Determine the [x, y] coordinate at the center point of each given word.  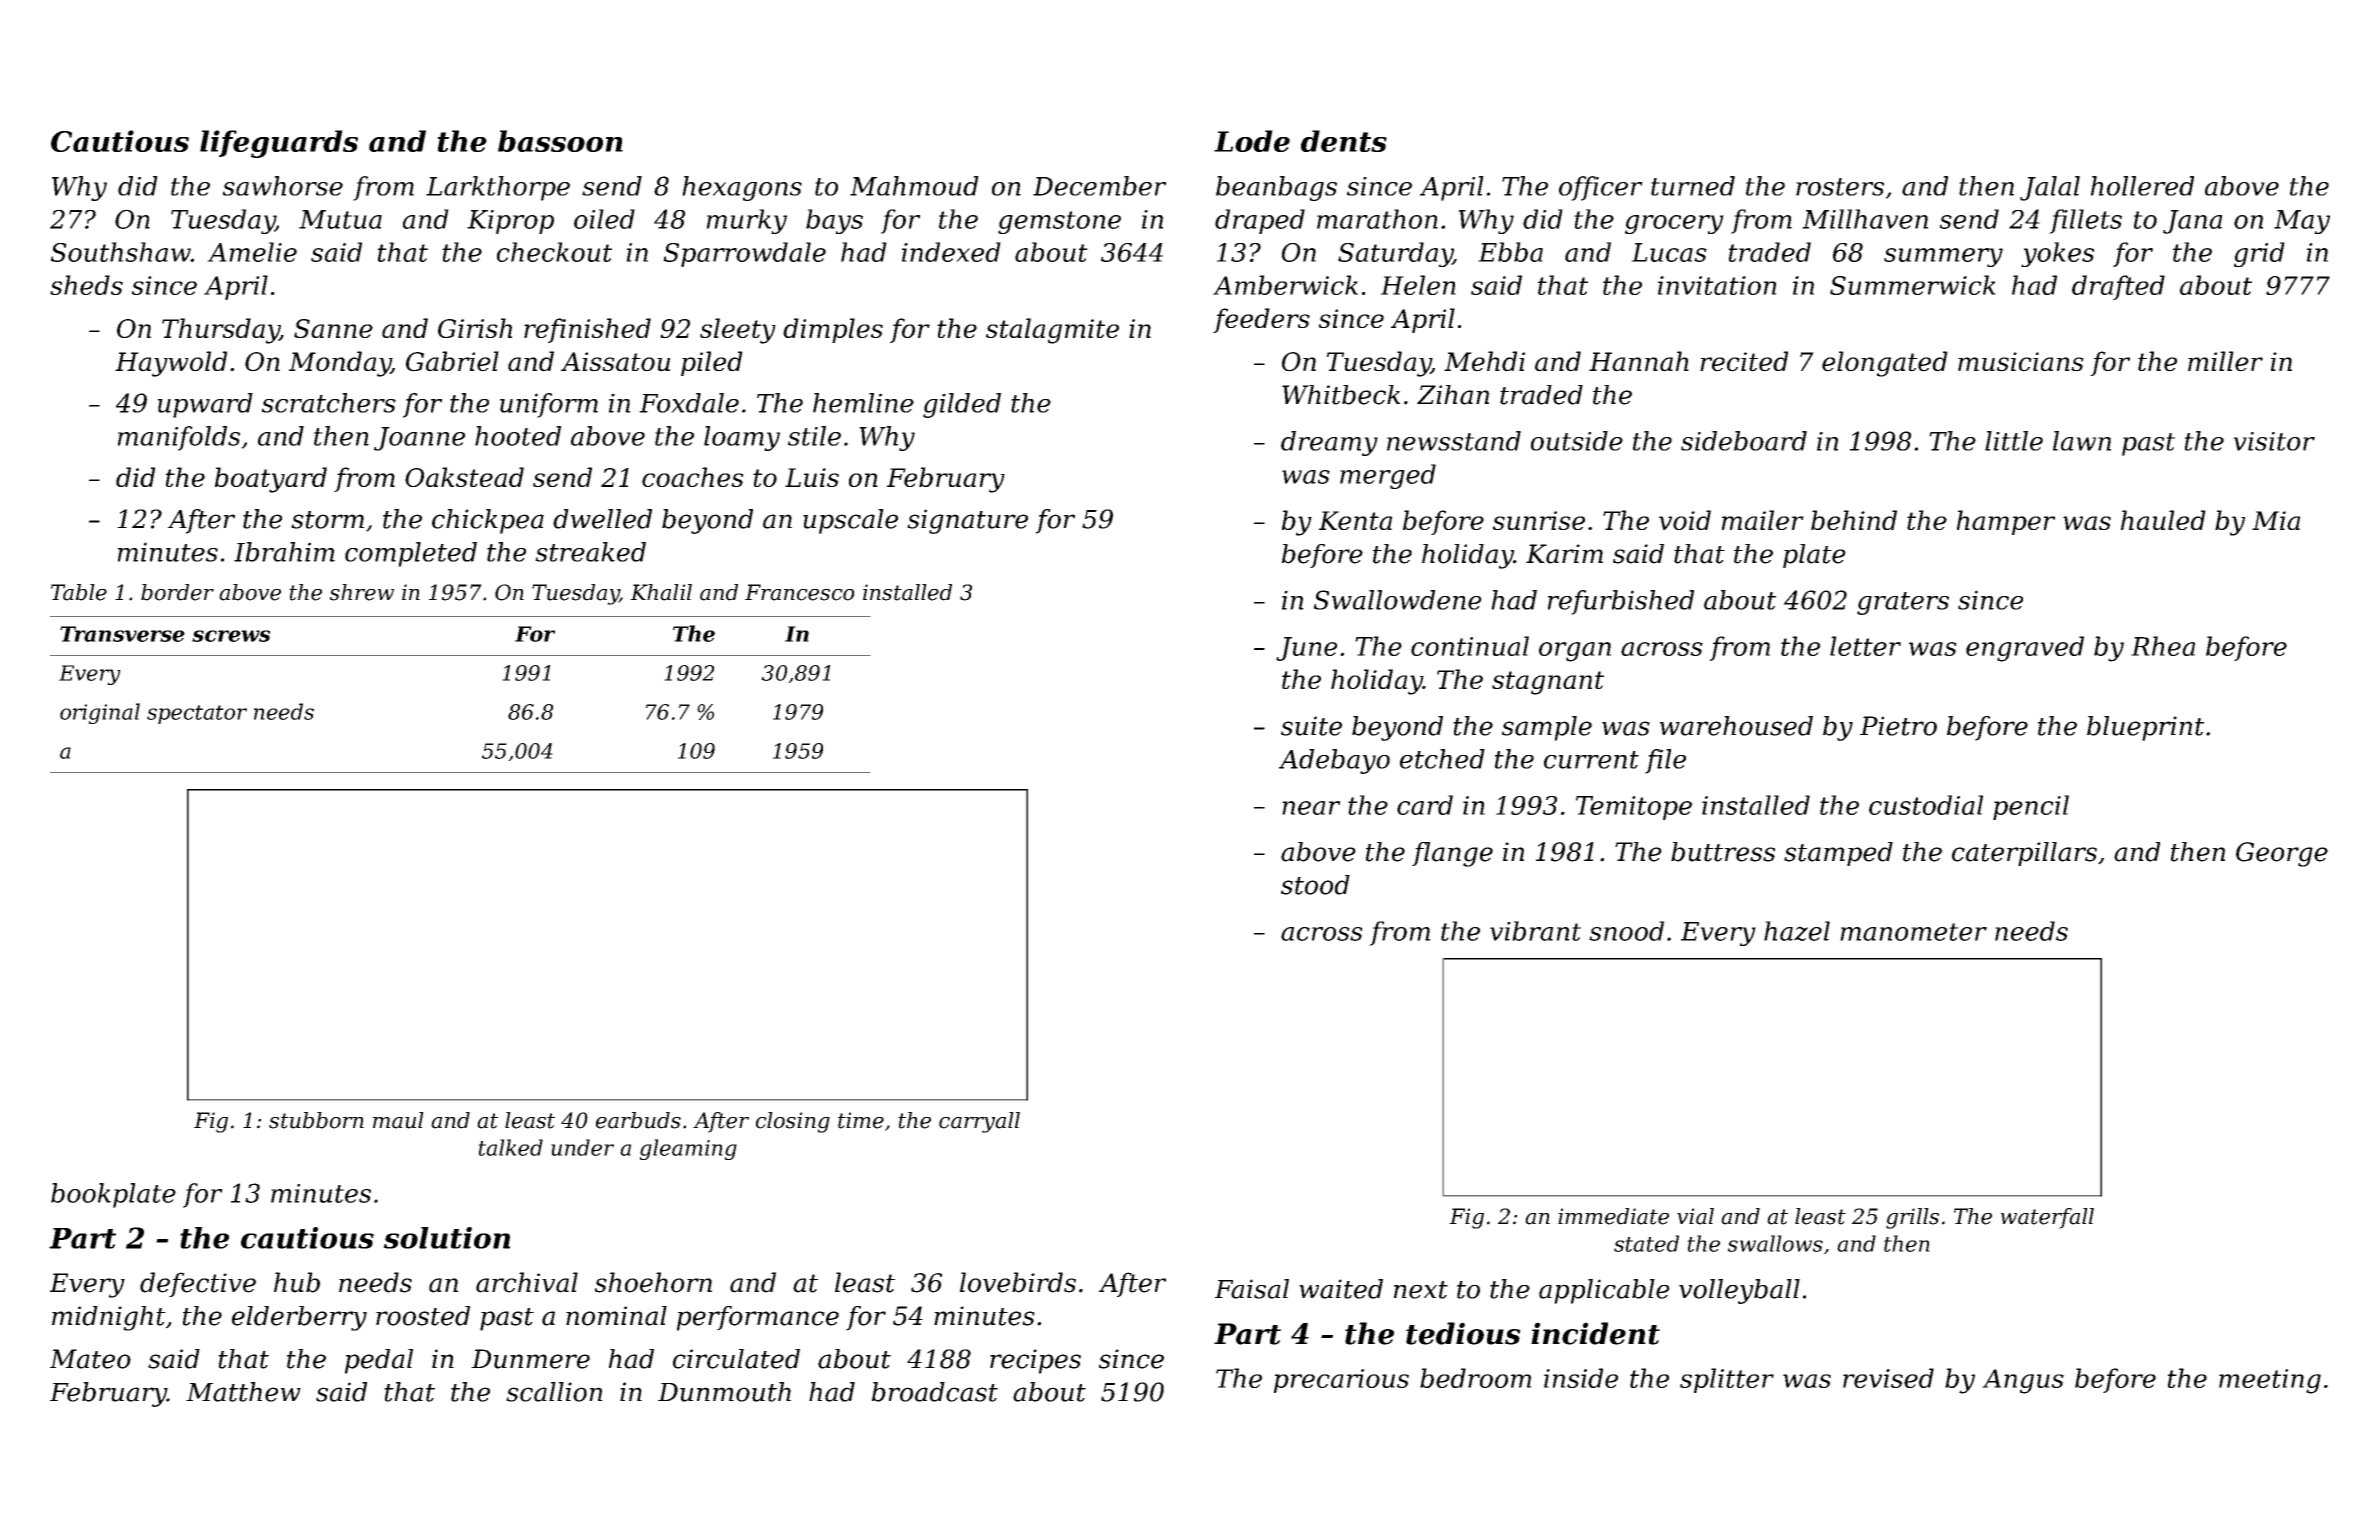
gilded [962, 405]
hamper [2006, 522]
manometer [1913, 932]
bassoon [560, 141]
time [861, 1120]
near [1311, 808]
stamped [1838, 854]
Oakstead [464, 477]
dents [1344, 141]
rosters [1840, 187]
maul [398, 1120]
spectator [197, 714]
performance [758, 1318]
